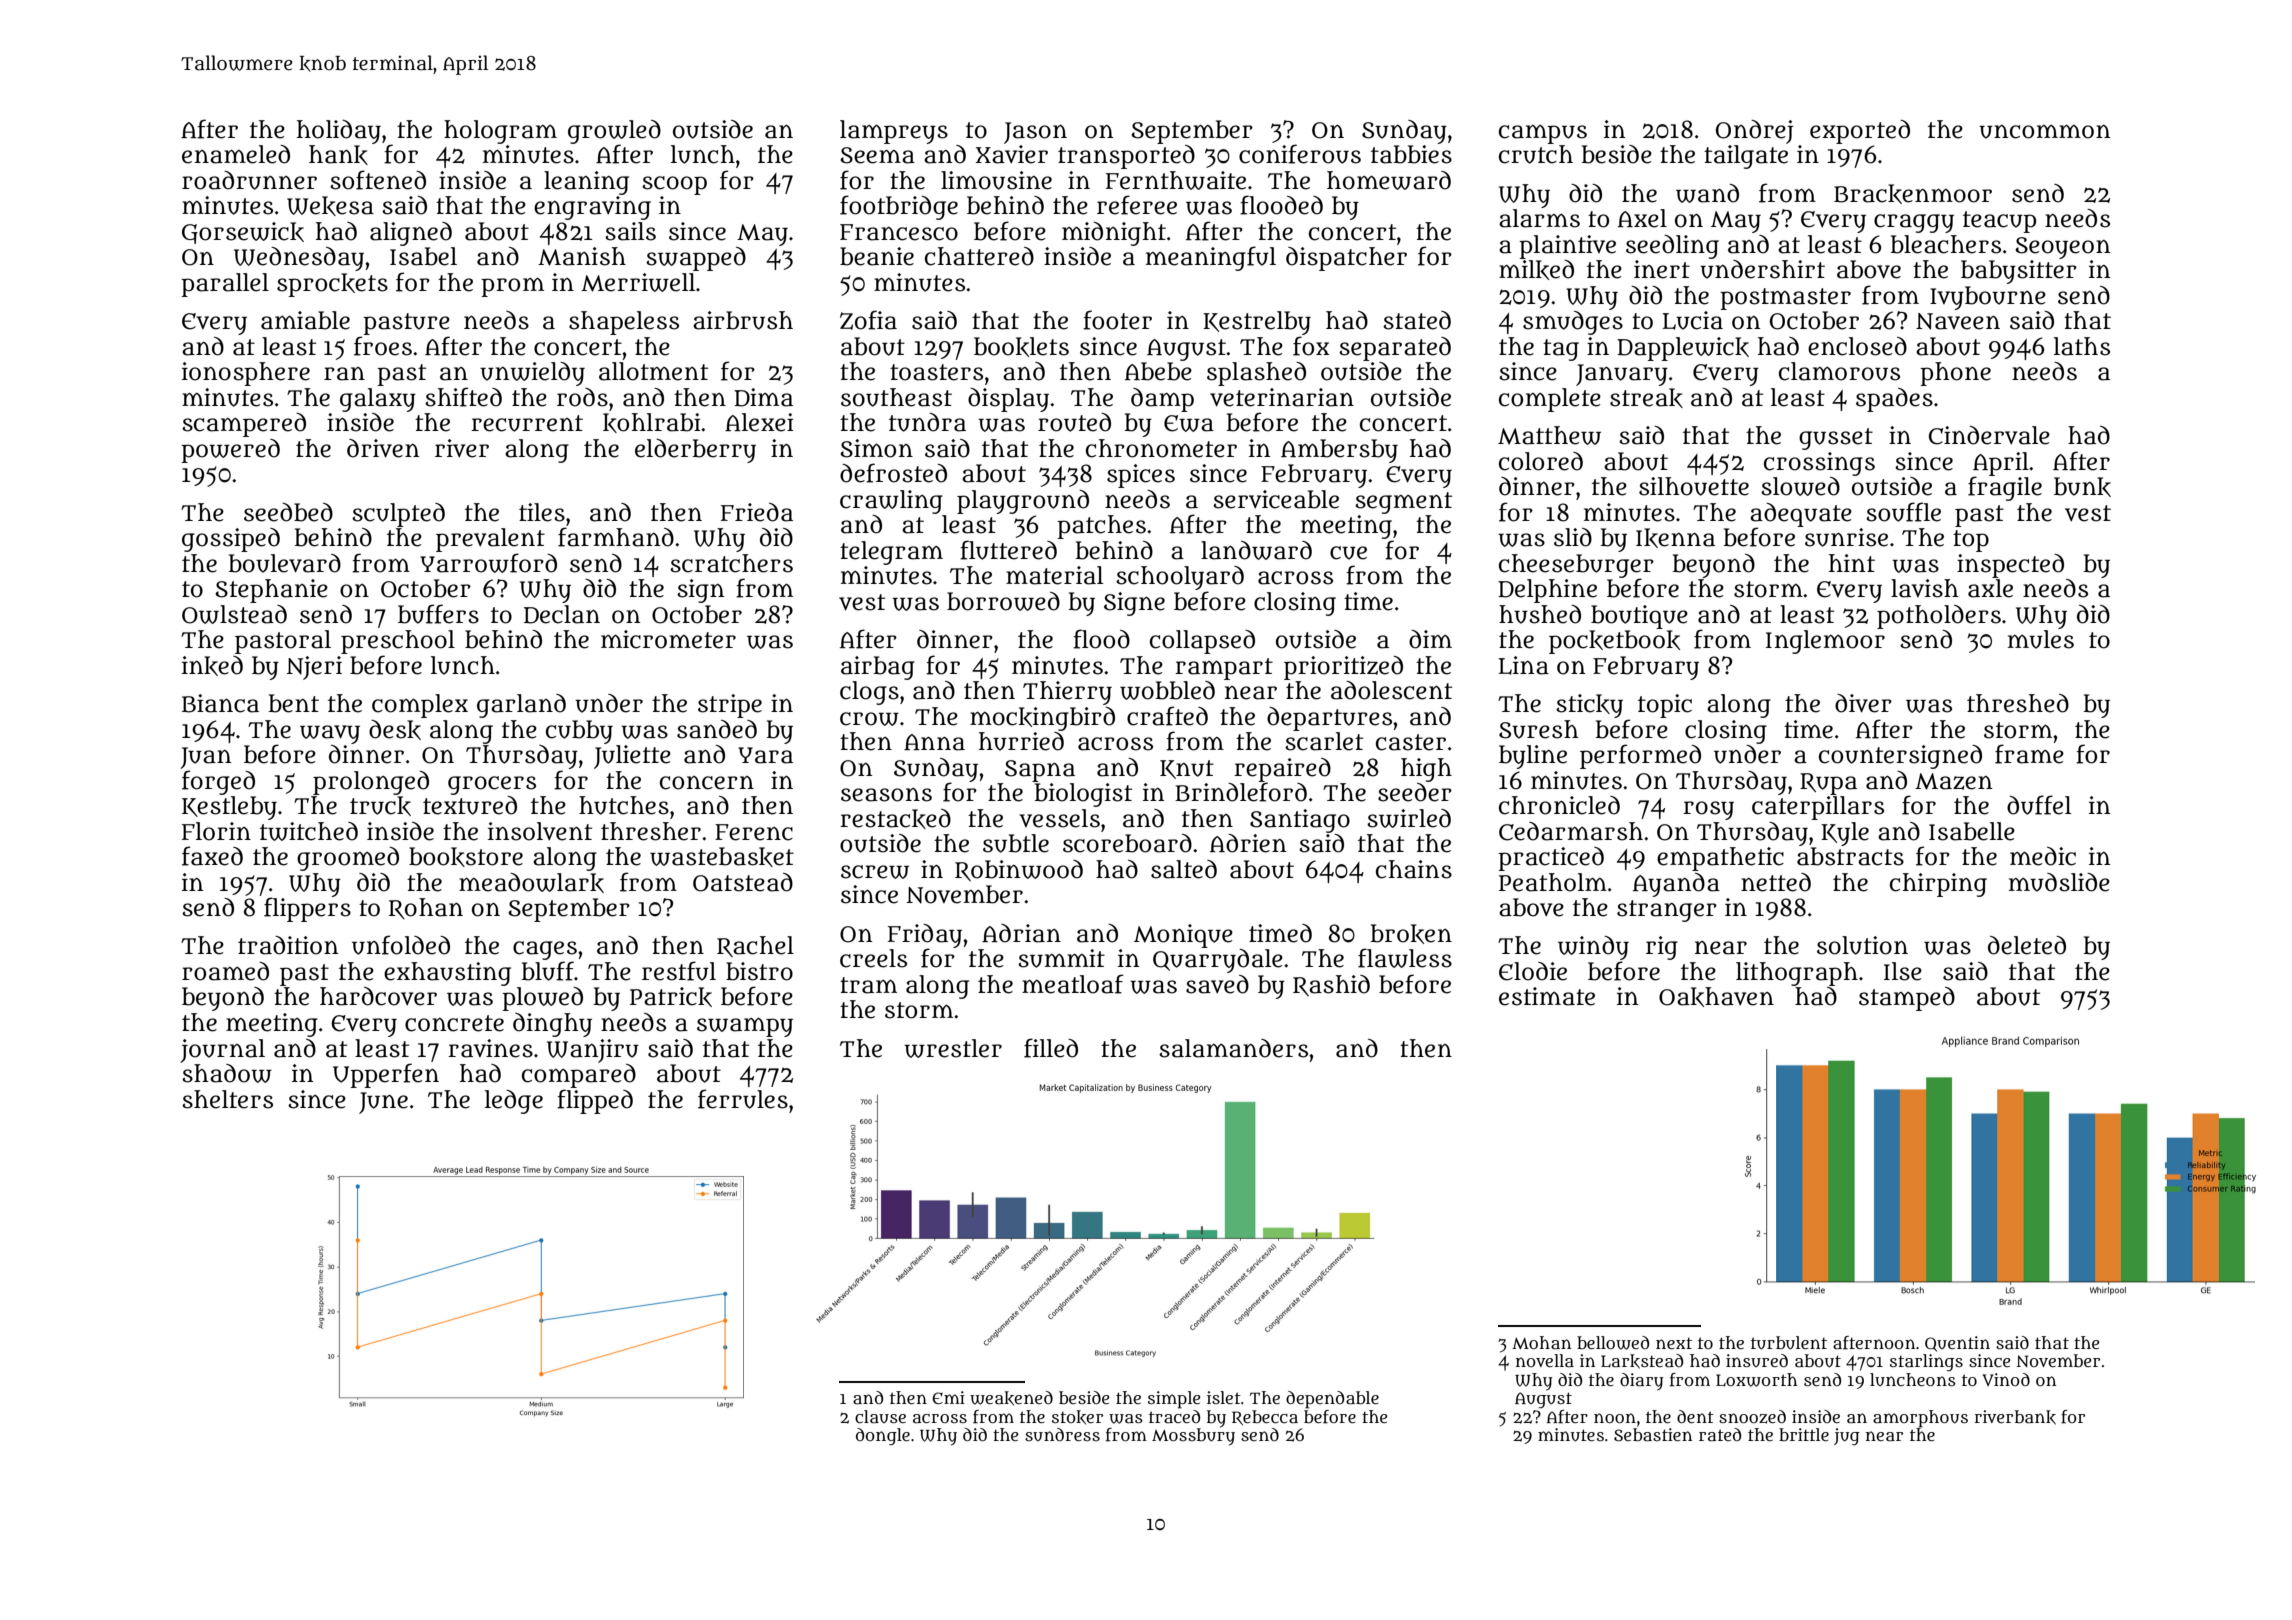 The width and height of the page is (2292, 1620). What do you see at coordinates (1233, 1048) in the page?
I see `salamanders` at bounding box center [1233, 1048].
